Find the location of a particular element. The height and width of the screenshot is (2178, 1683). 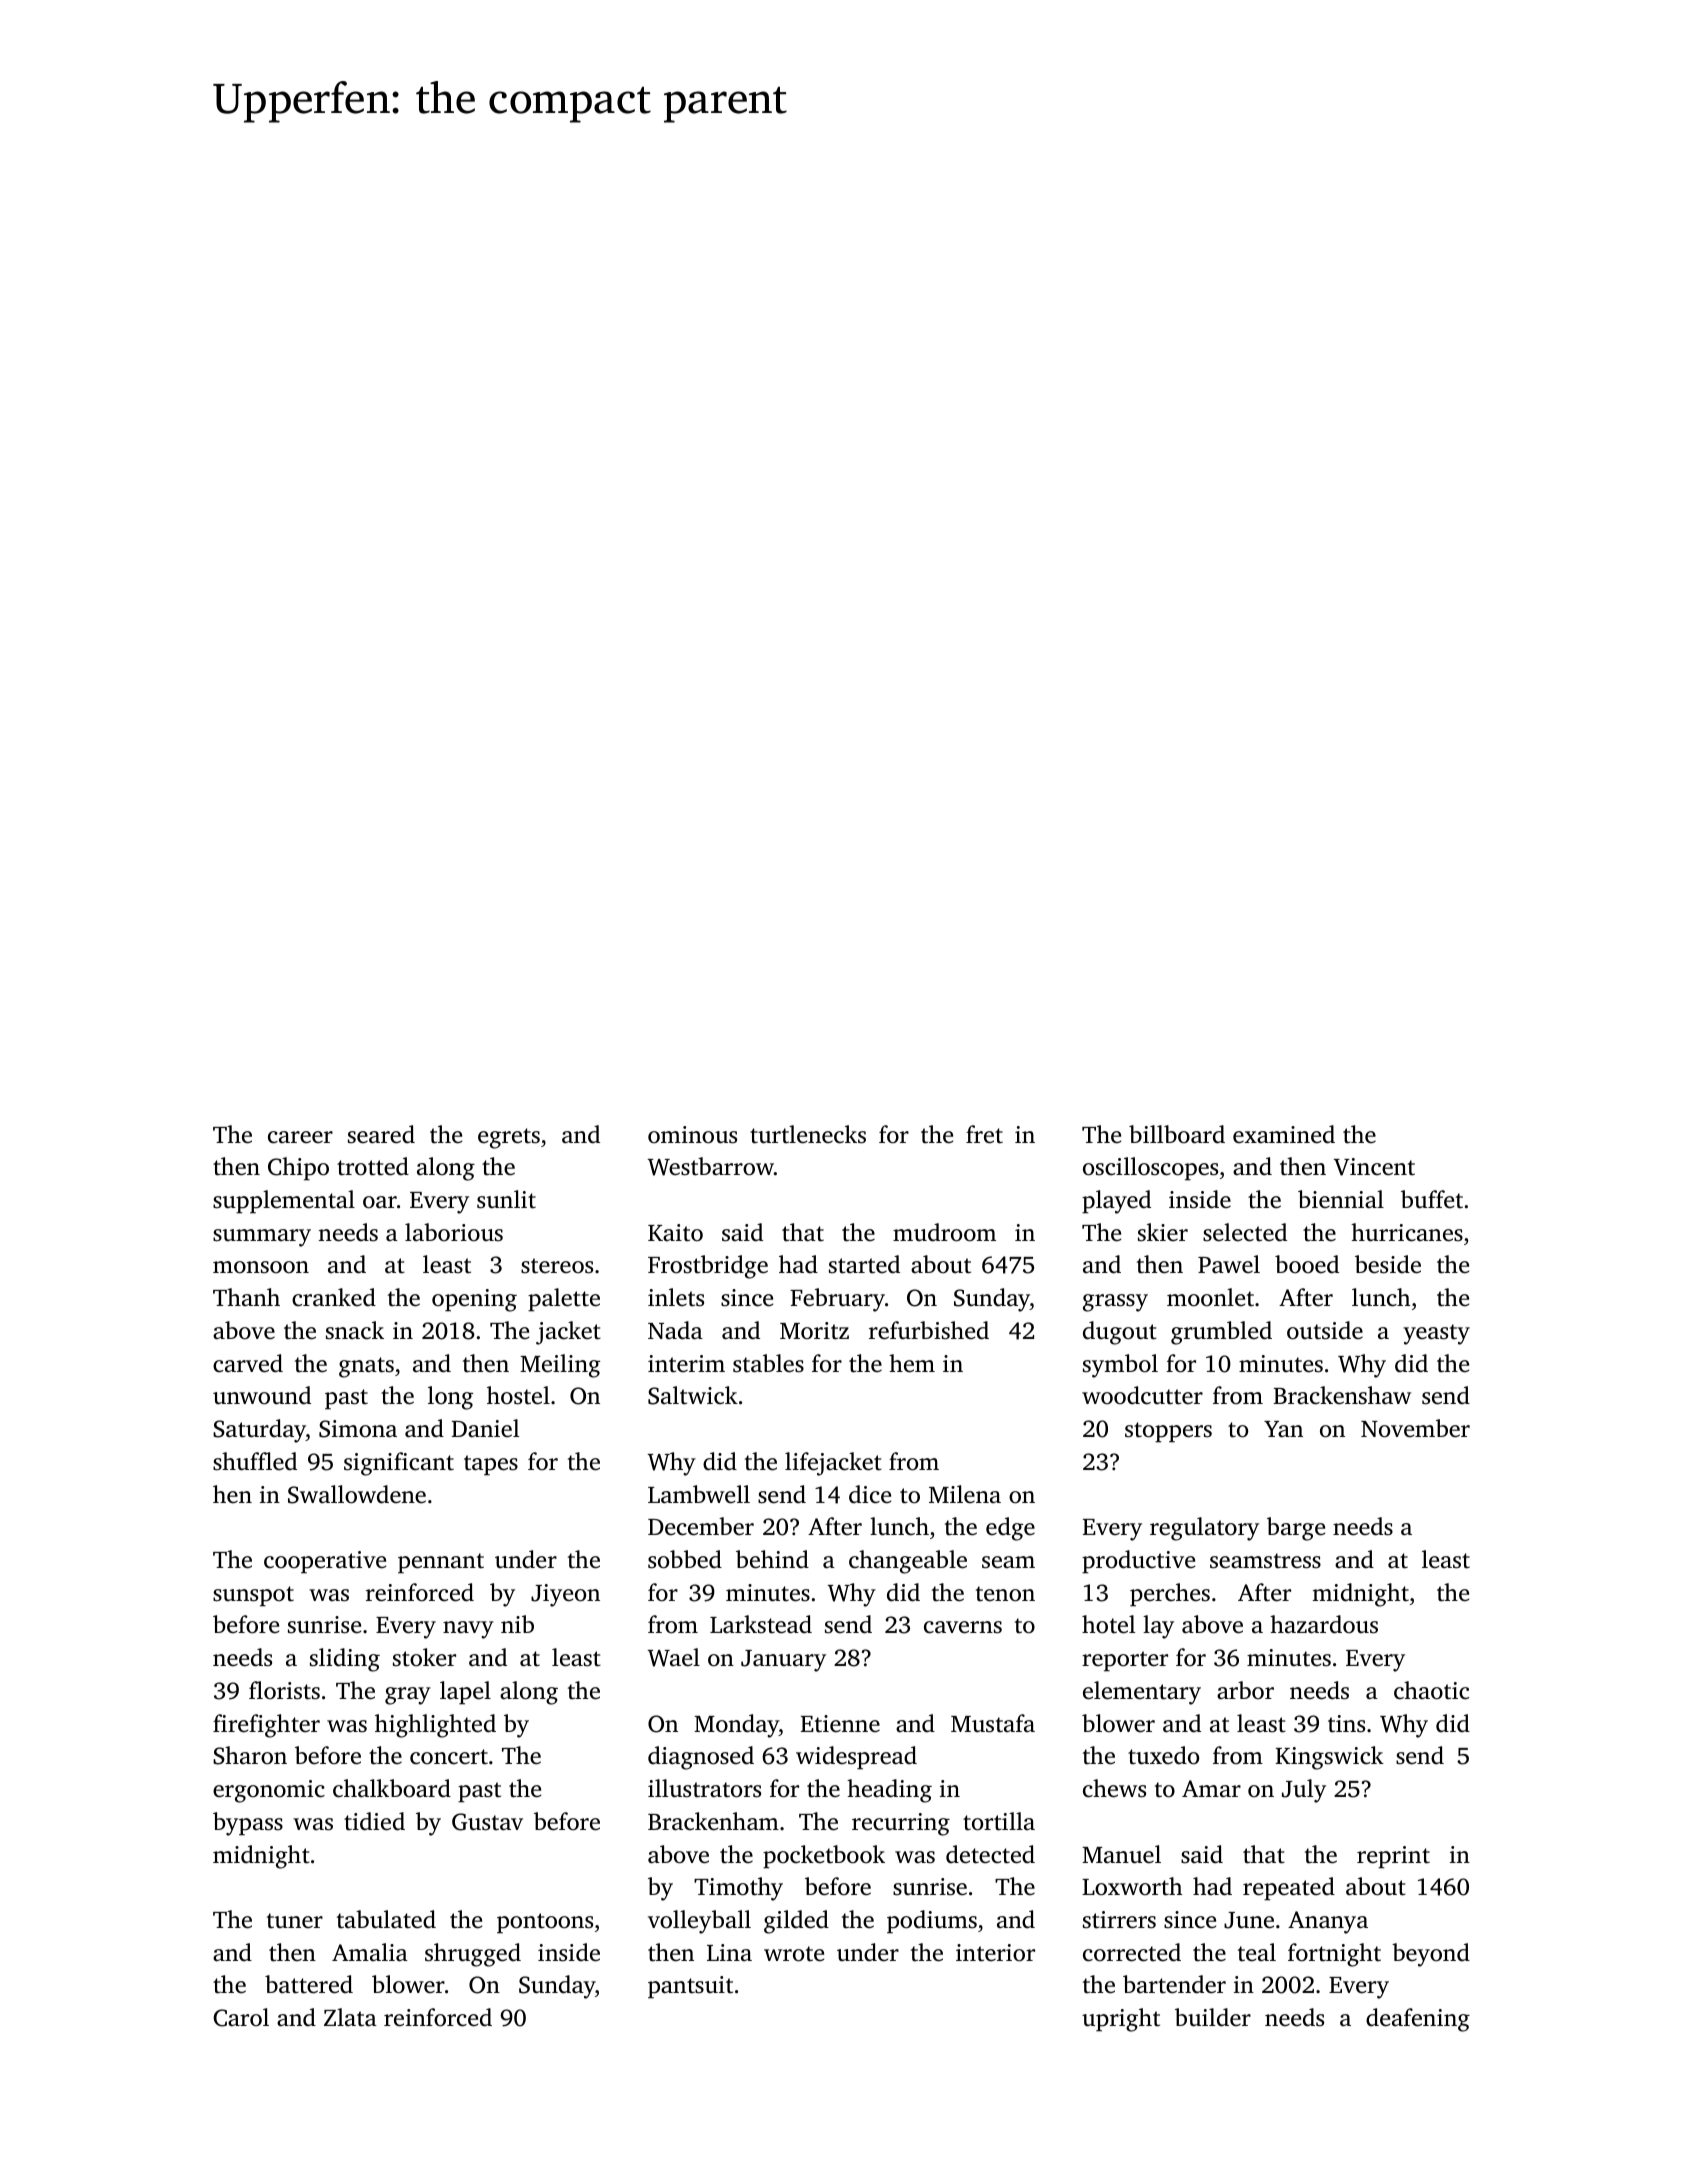

dice is located at coordinates (870, 1494).
